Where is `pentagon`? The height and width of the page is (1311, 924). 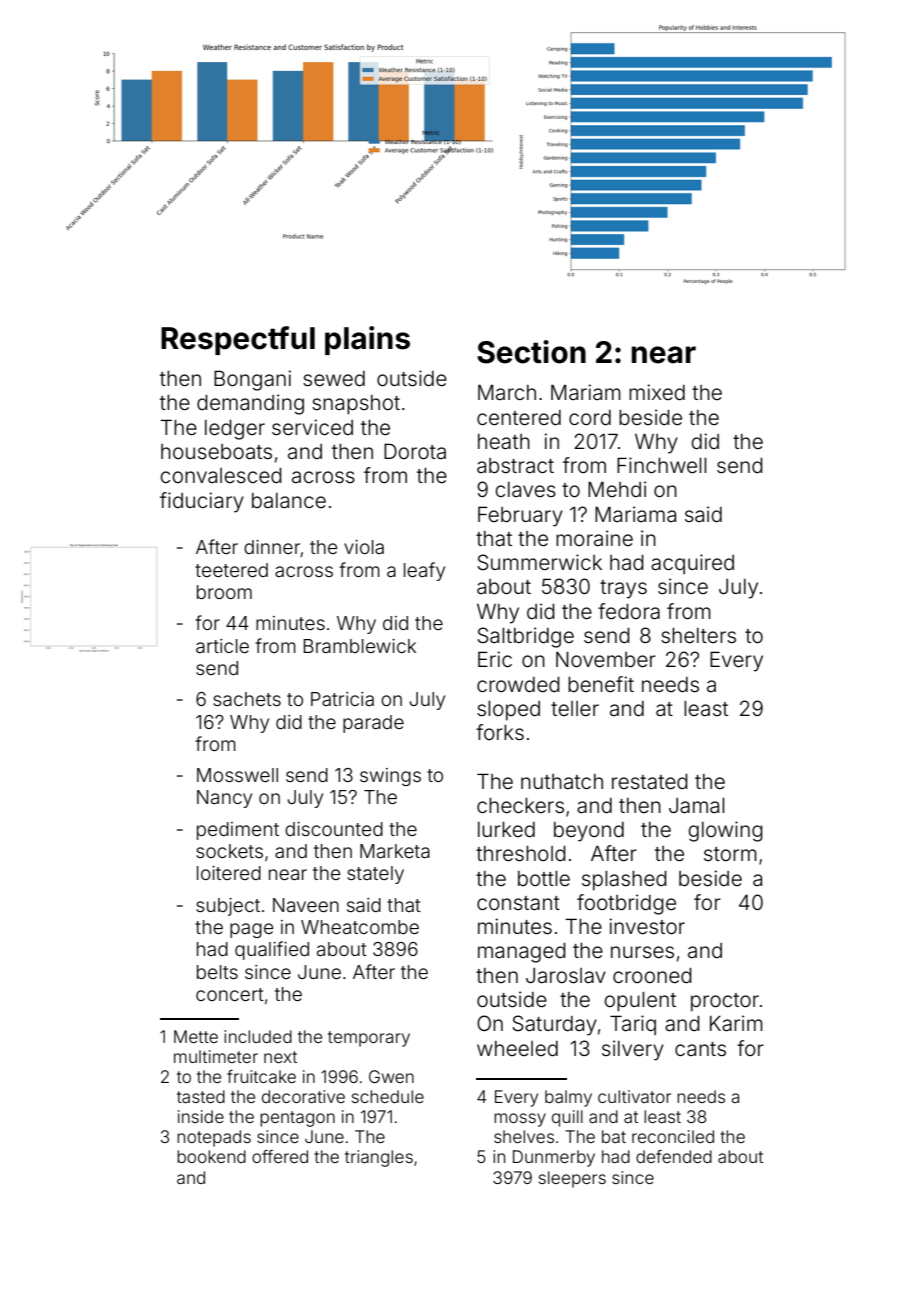
pentagon is located at coordinates (297, 1119).
